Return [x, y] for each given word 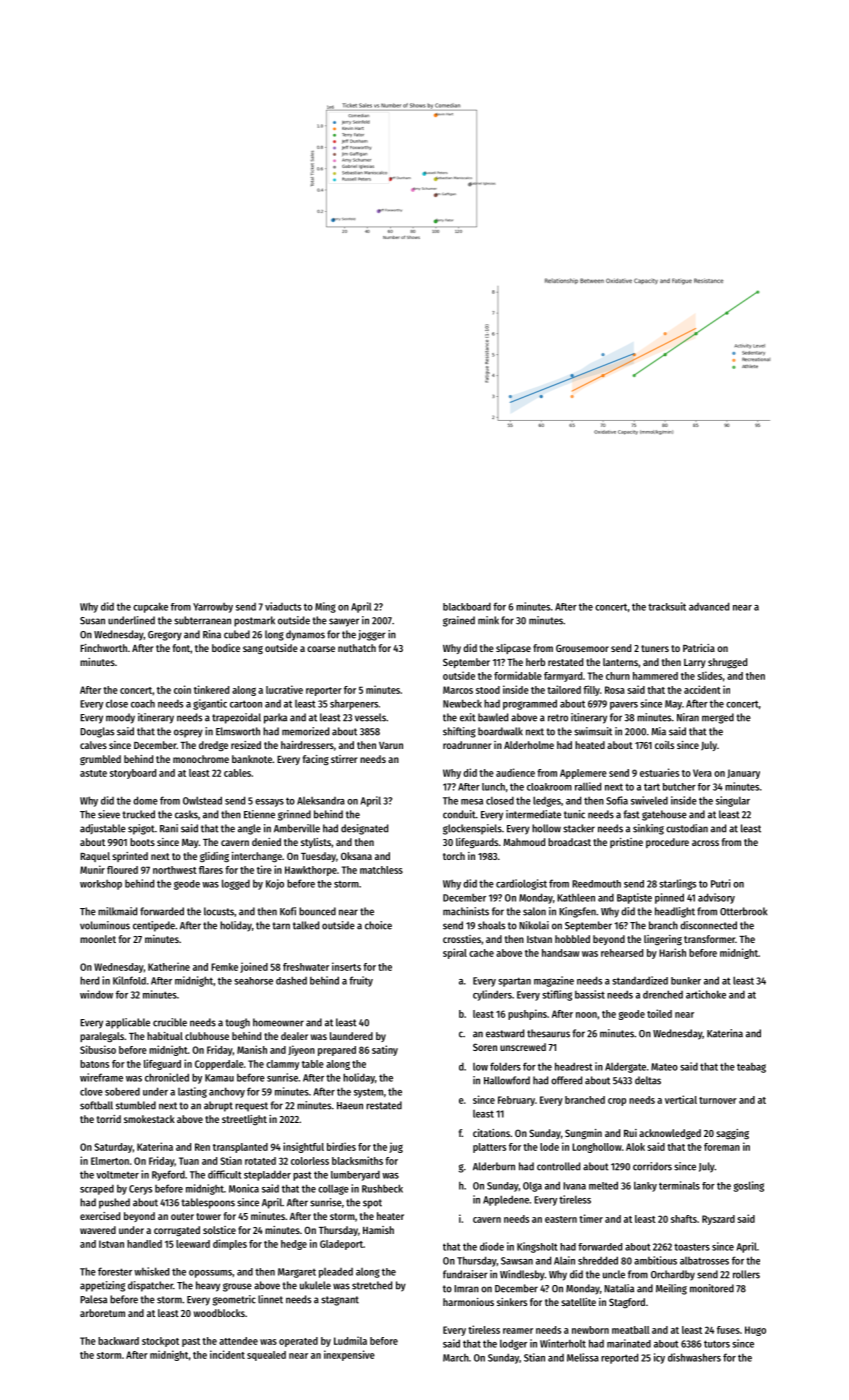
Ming [325, 607]
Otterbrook [743, 911]
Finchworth [103, 648]
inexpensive [349, 1355]
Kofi [288, 911]
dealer [294, 1036]
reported [619, 1358]
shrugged [727, 663]
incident [227, 1354]
